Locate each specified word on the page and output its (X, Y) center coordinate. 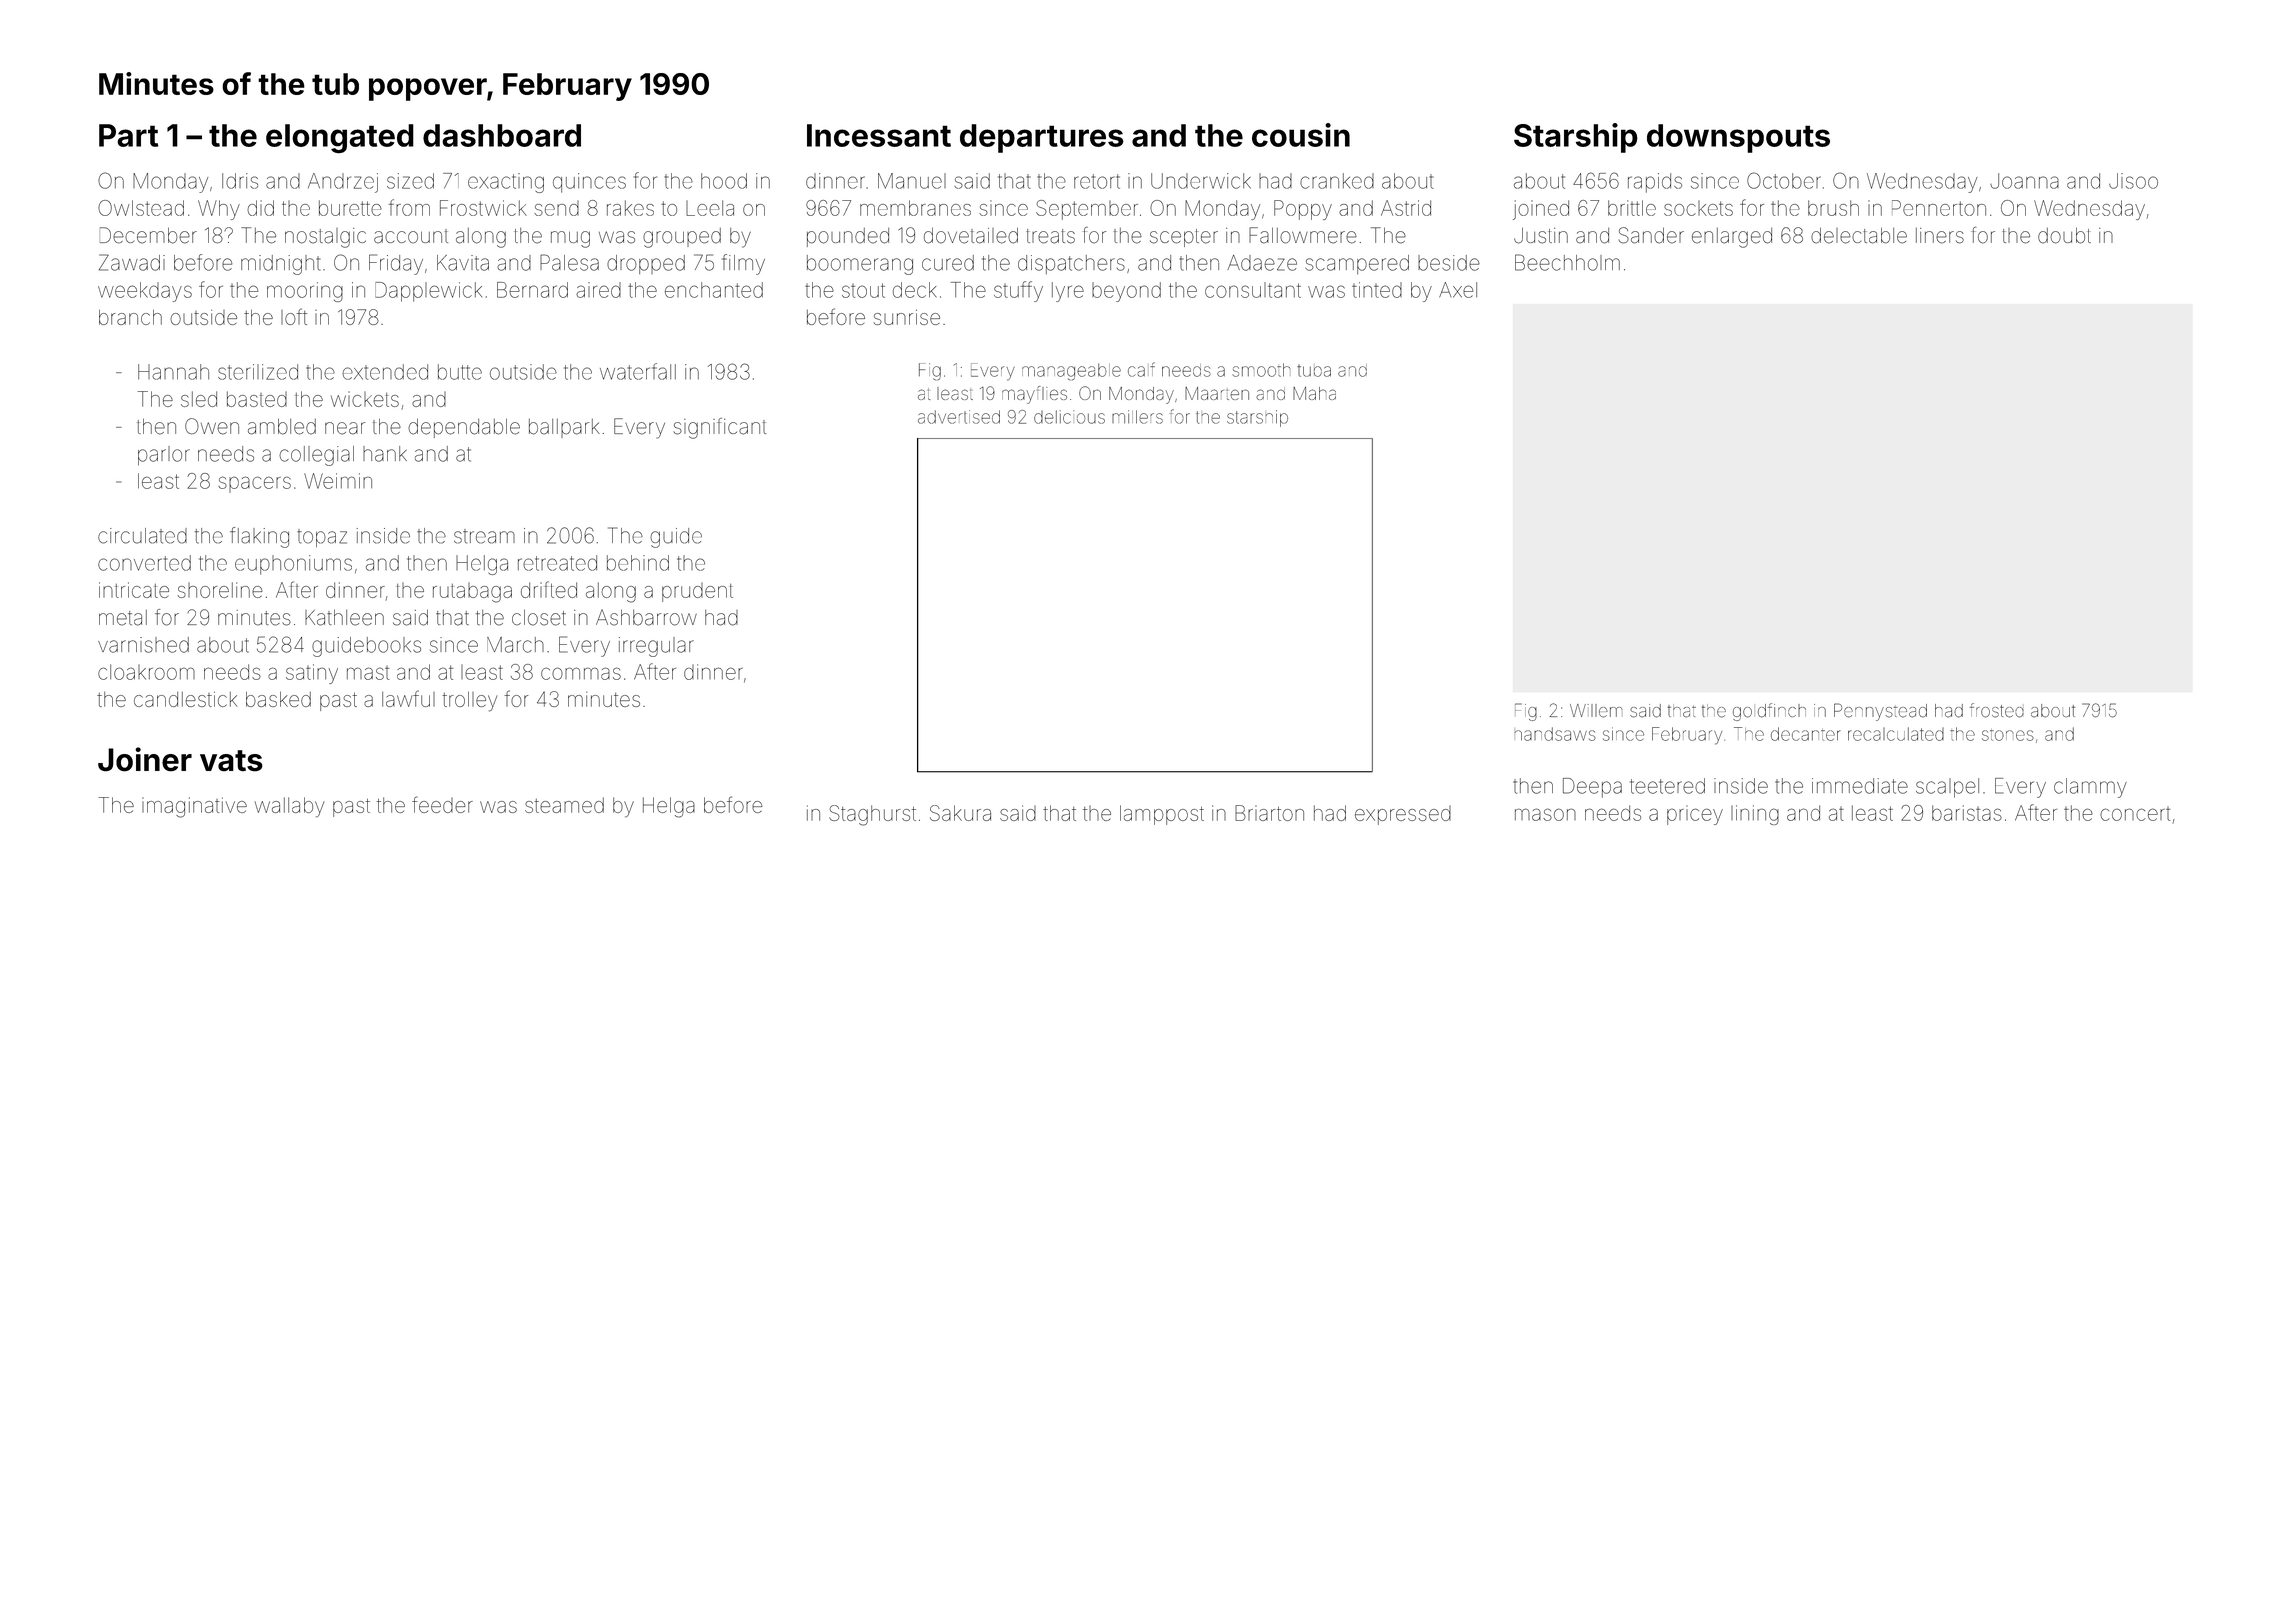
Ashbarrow (646, 617)
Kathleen (344, 618)
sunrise (906, 317)
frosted (1997, 710)
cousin (1301, 135)
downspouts (1738, 138)
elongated (340, 139)
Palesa (569, 262)
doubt (2064, 236)
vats (231, 761)
